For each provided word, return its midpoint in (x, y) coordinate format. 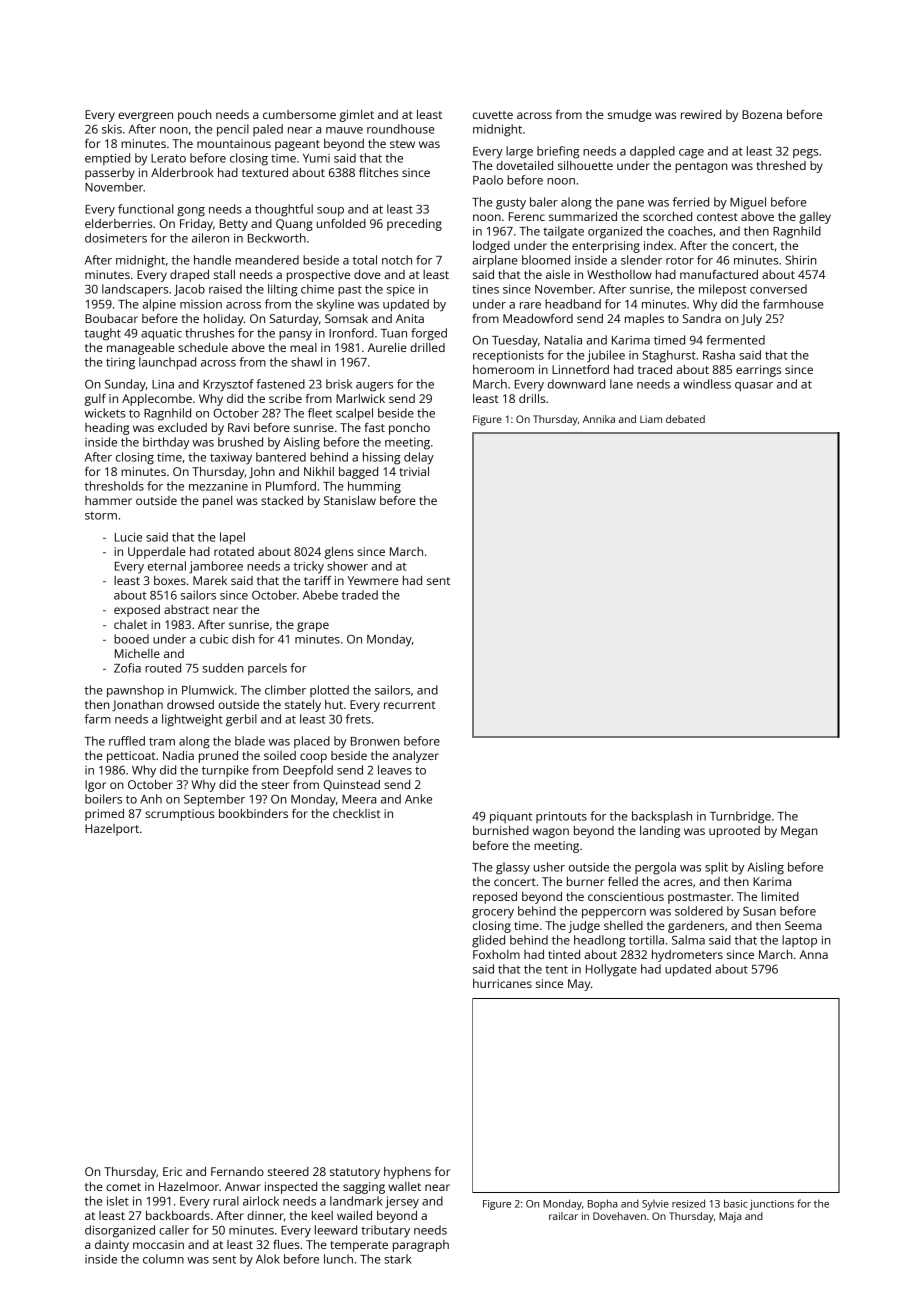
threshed (781, 165)
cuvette (493, 115)
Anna (813, 954)
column (163, 1259)
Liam (651, 419)
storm (101, 516)
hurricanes (502, 983)
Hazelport (112, 830)
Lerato (168, 158)
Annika (599, 419)
